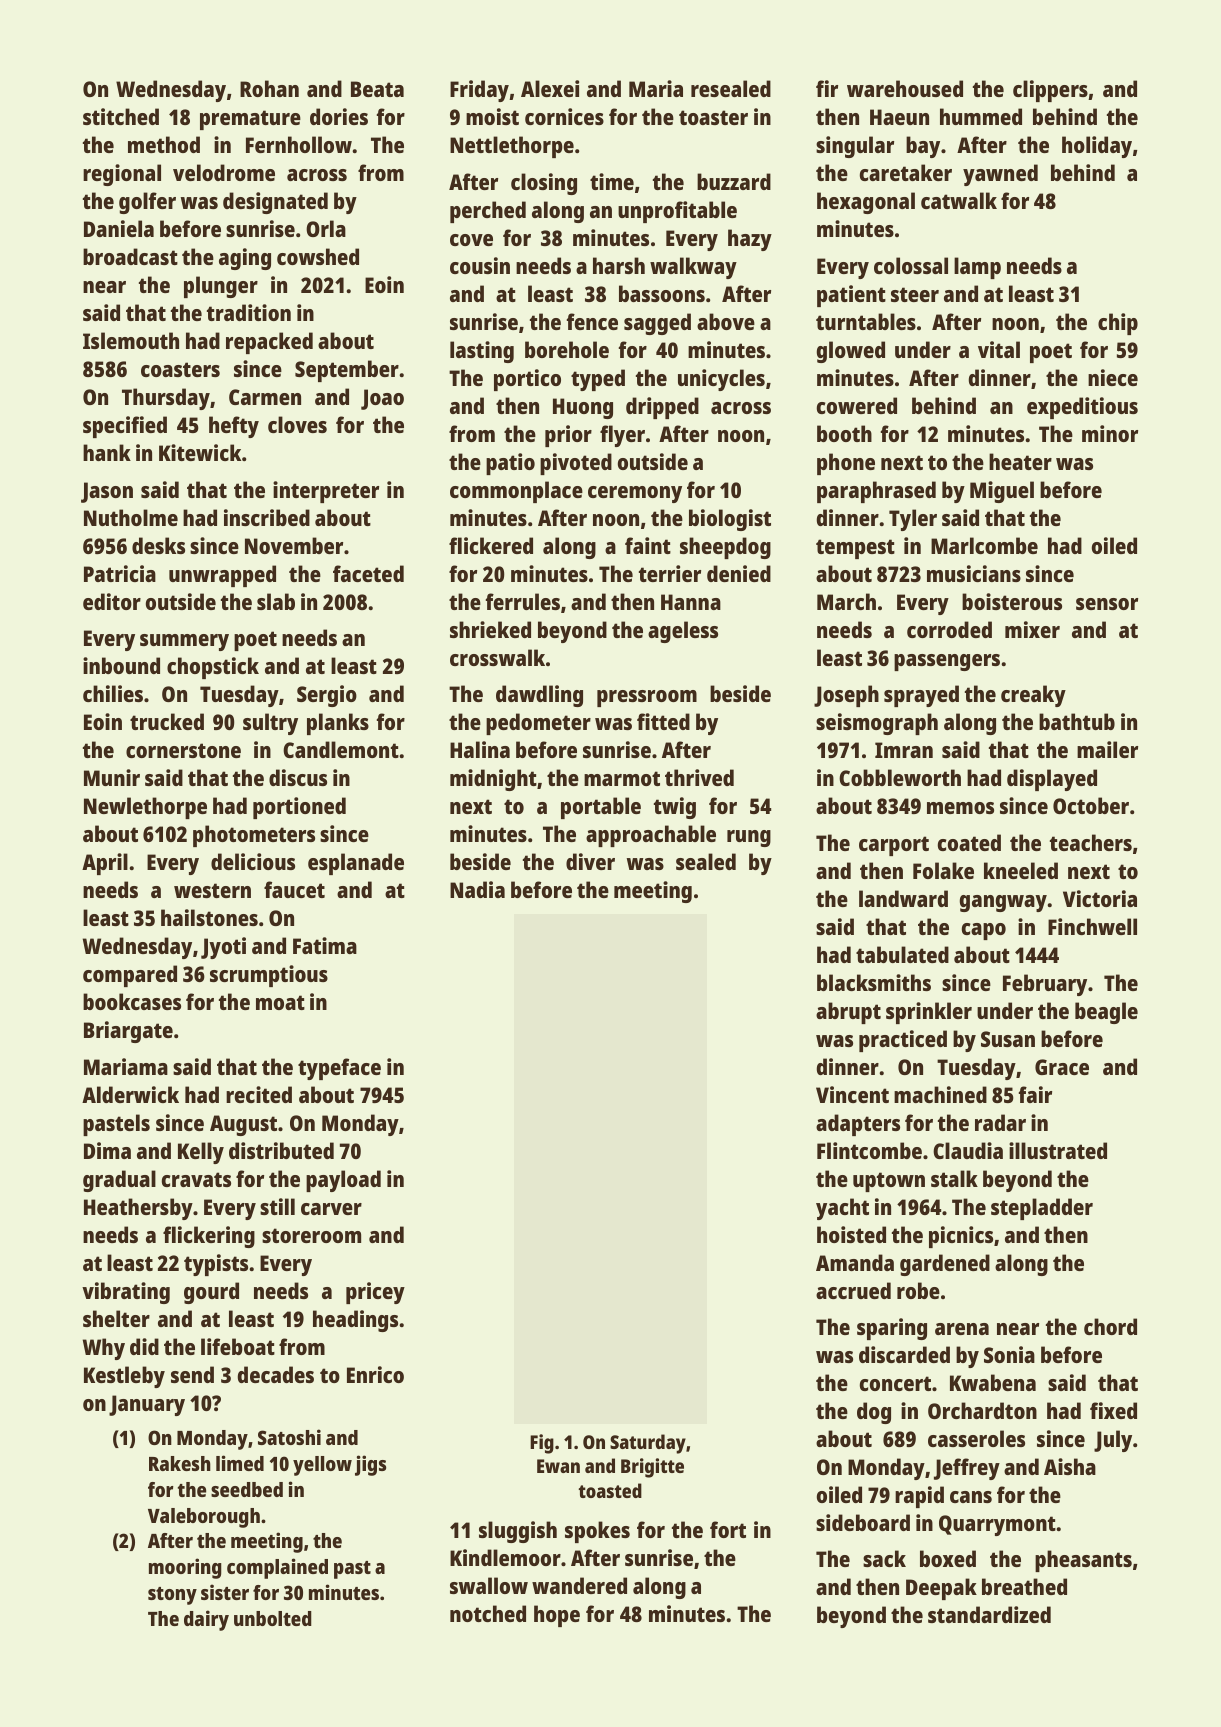 The image size is (1221, 1727). What do you see at coordinates (827, 88) in the document?
I see `fir` at bounding box center [827, 88].
